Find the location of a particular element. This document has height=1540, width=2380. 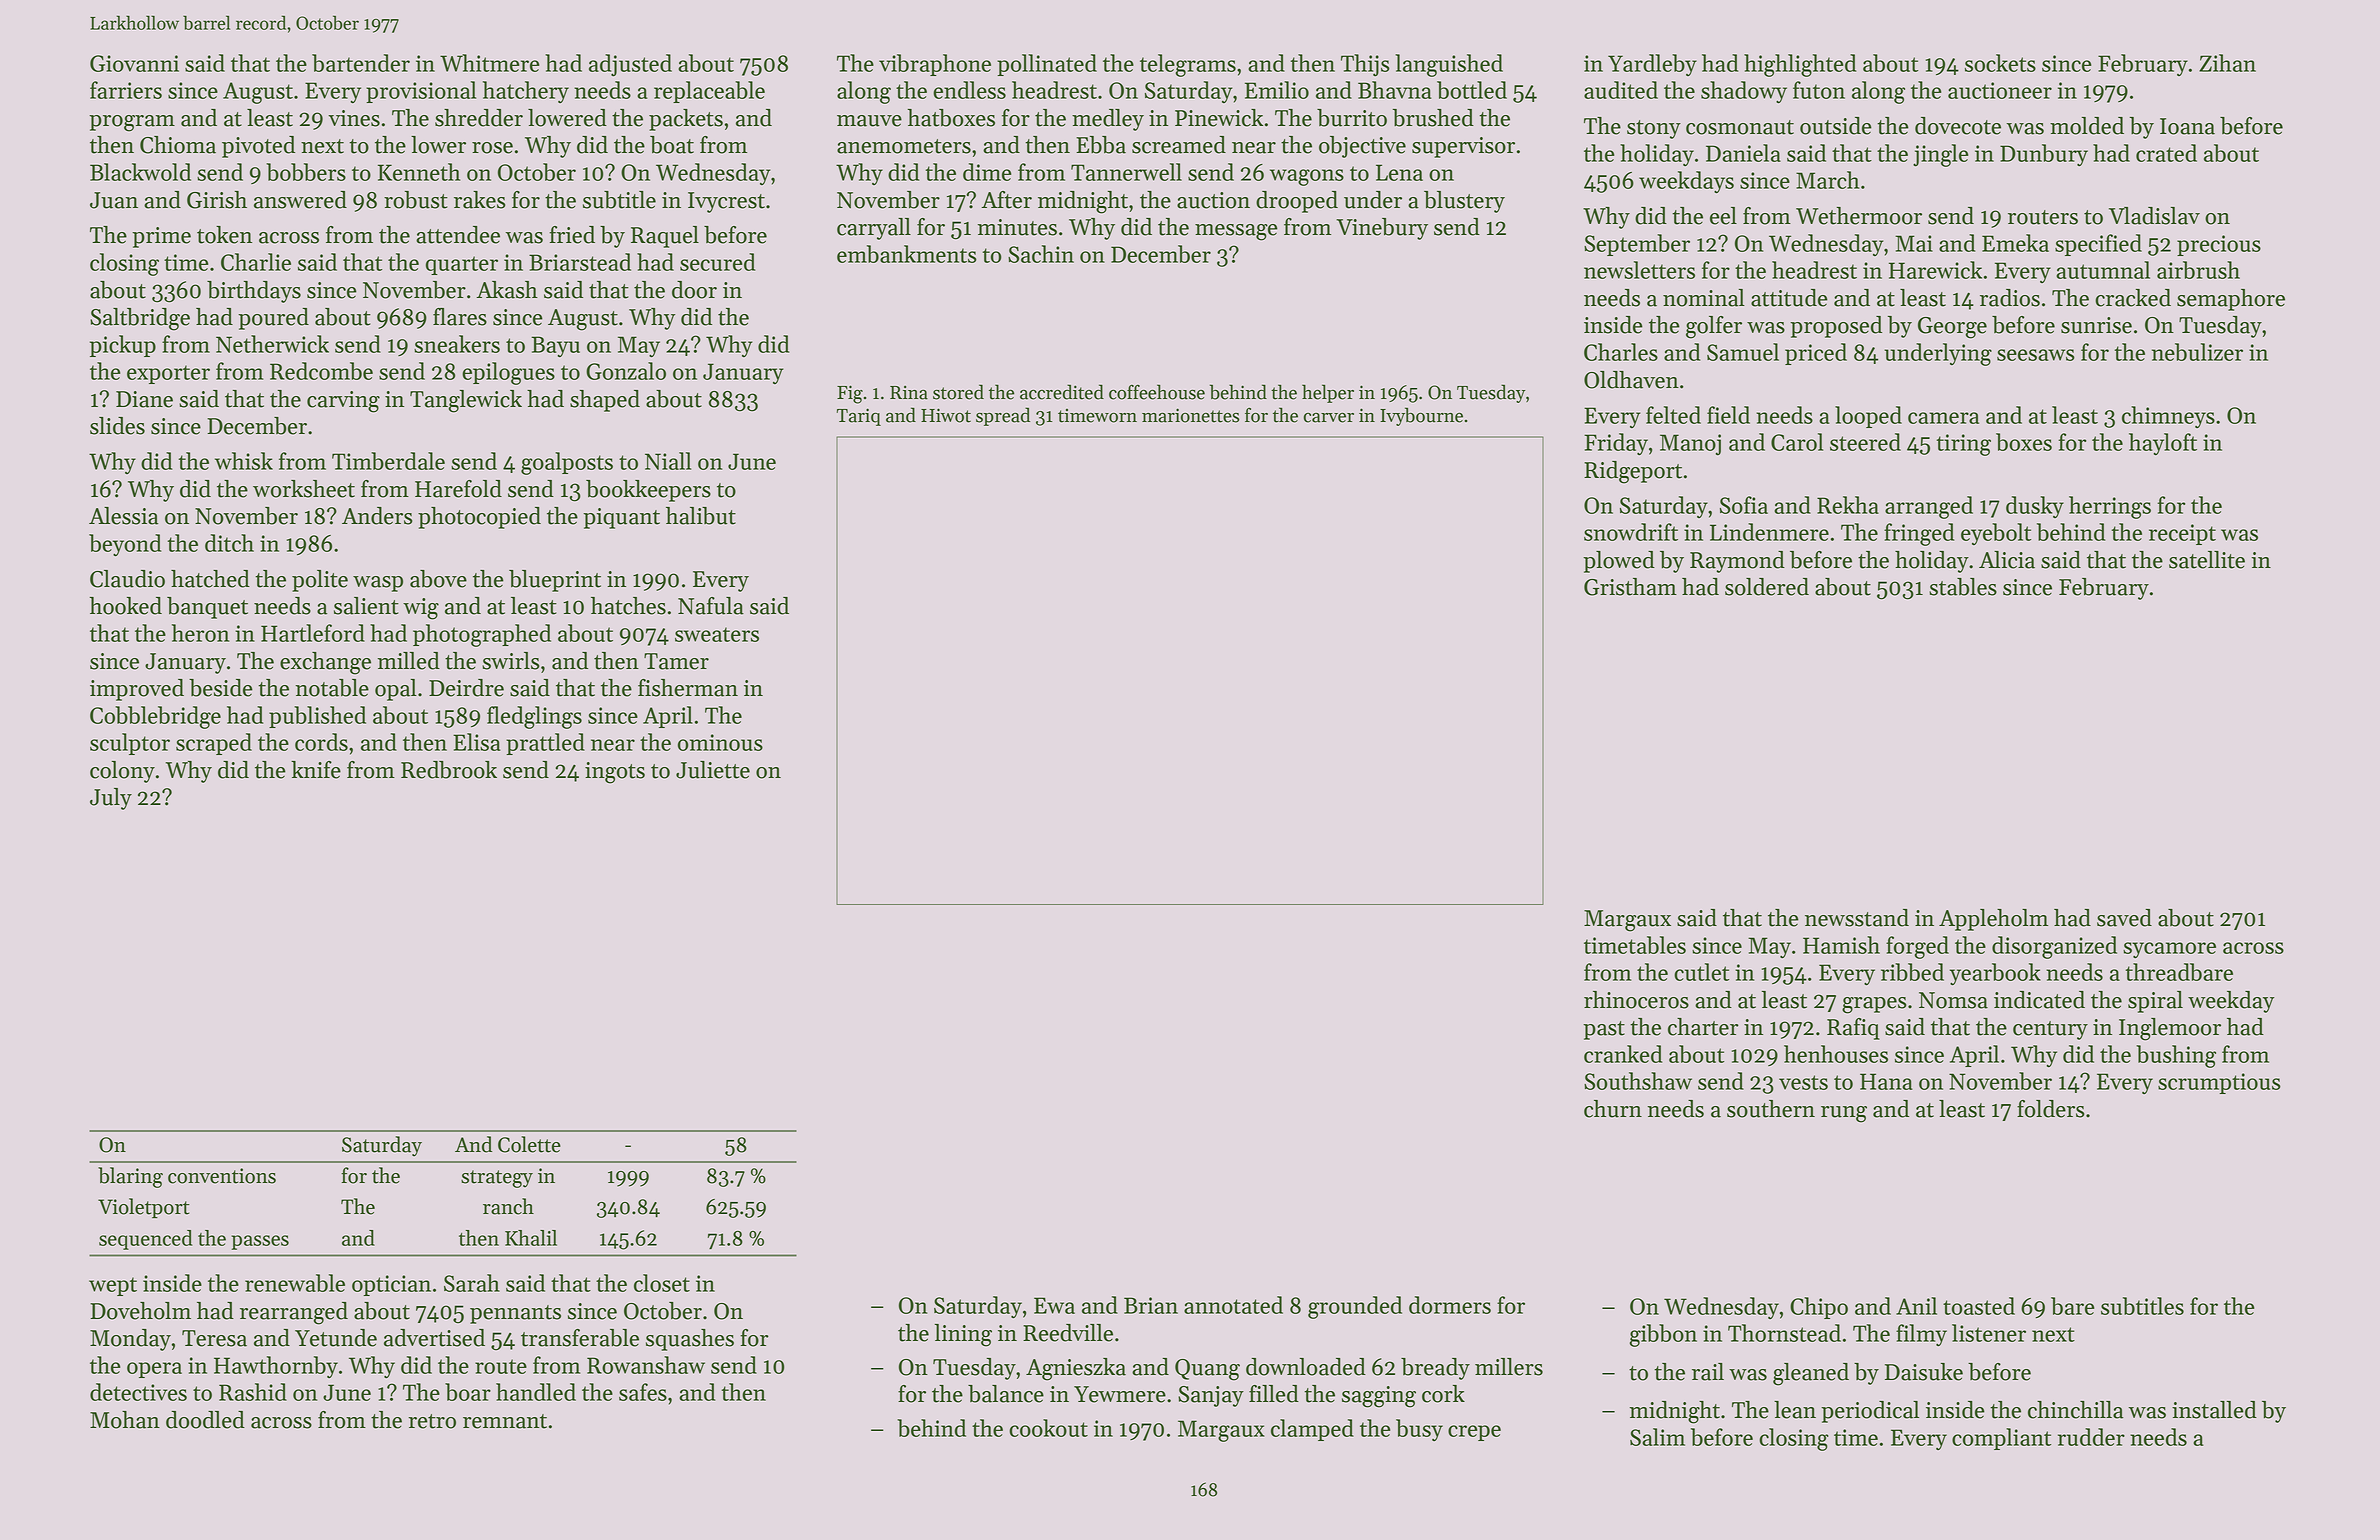

telegrams is located at coordinates (1188, 65).
